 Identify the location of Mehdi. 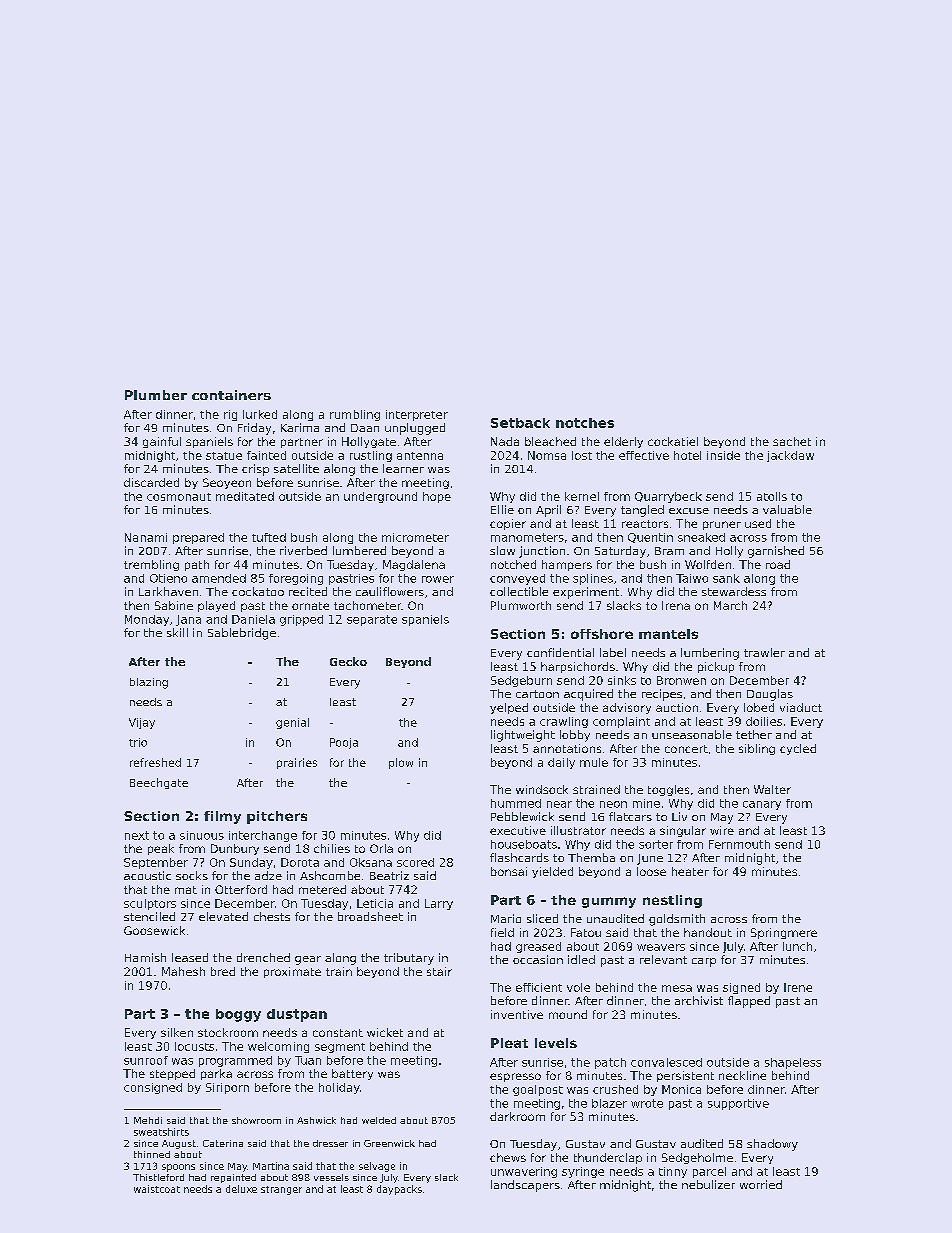
(148, 1120).
